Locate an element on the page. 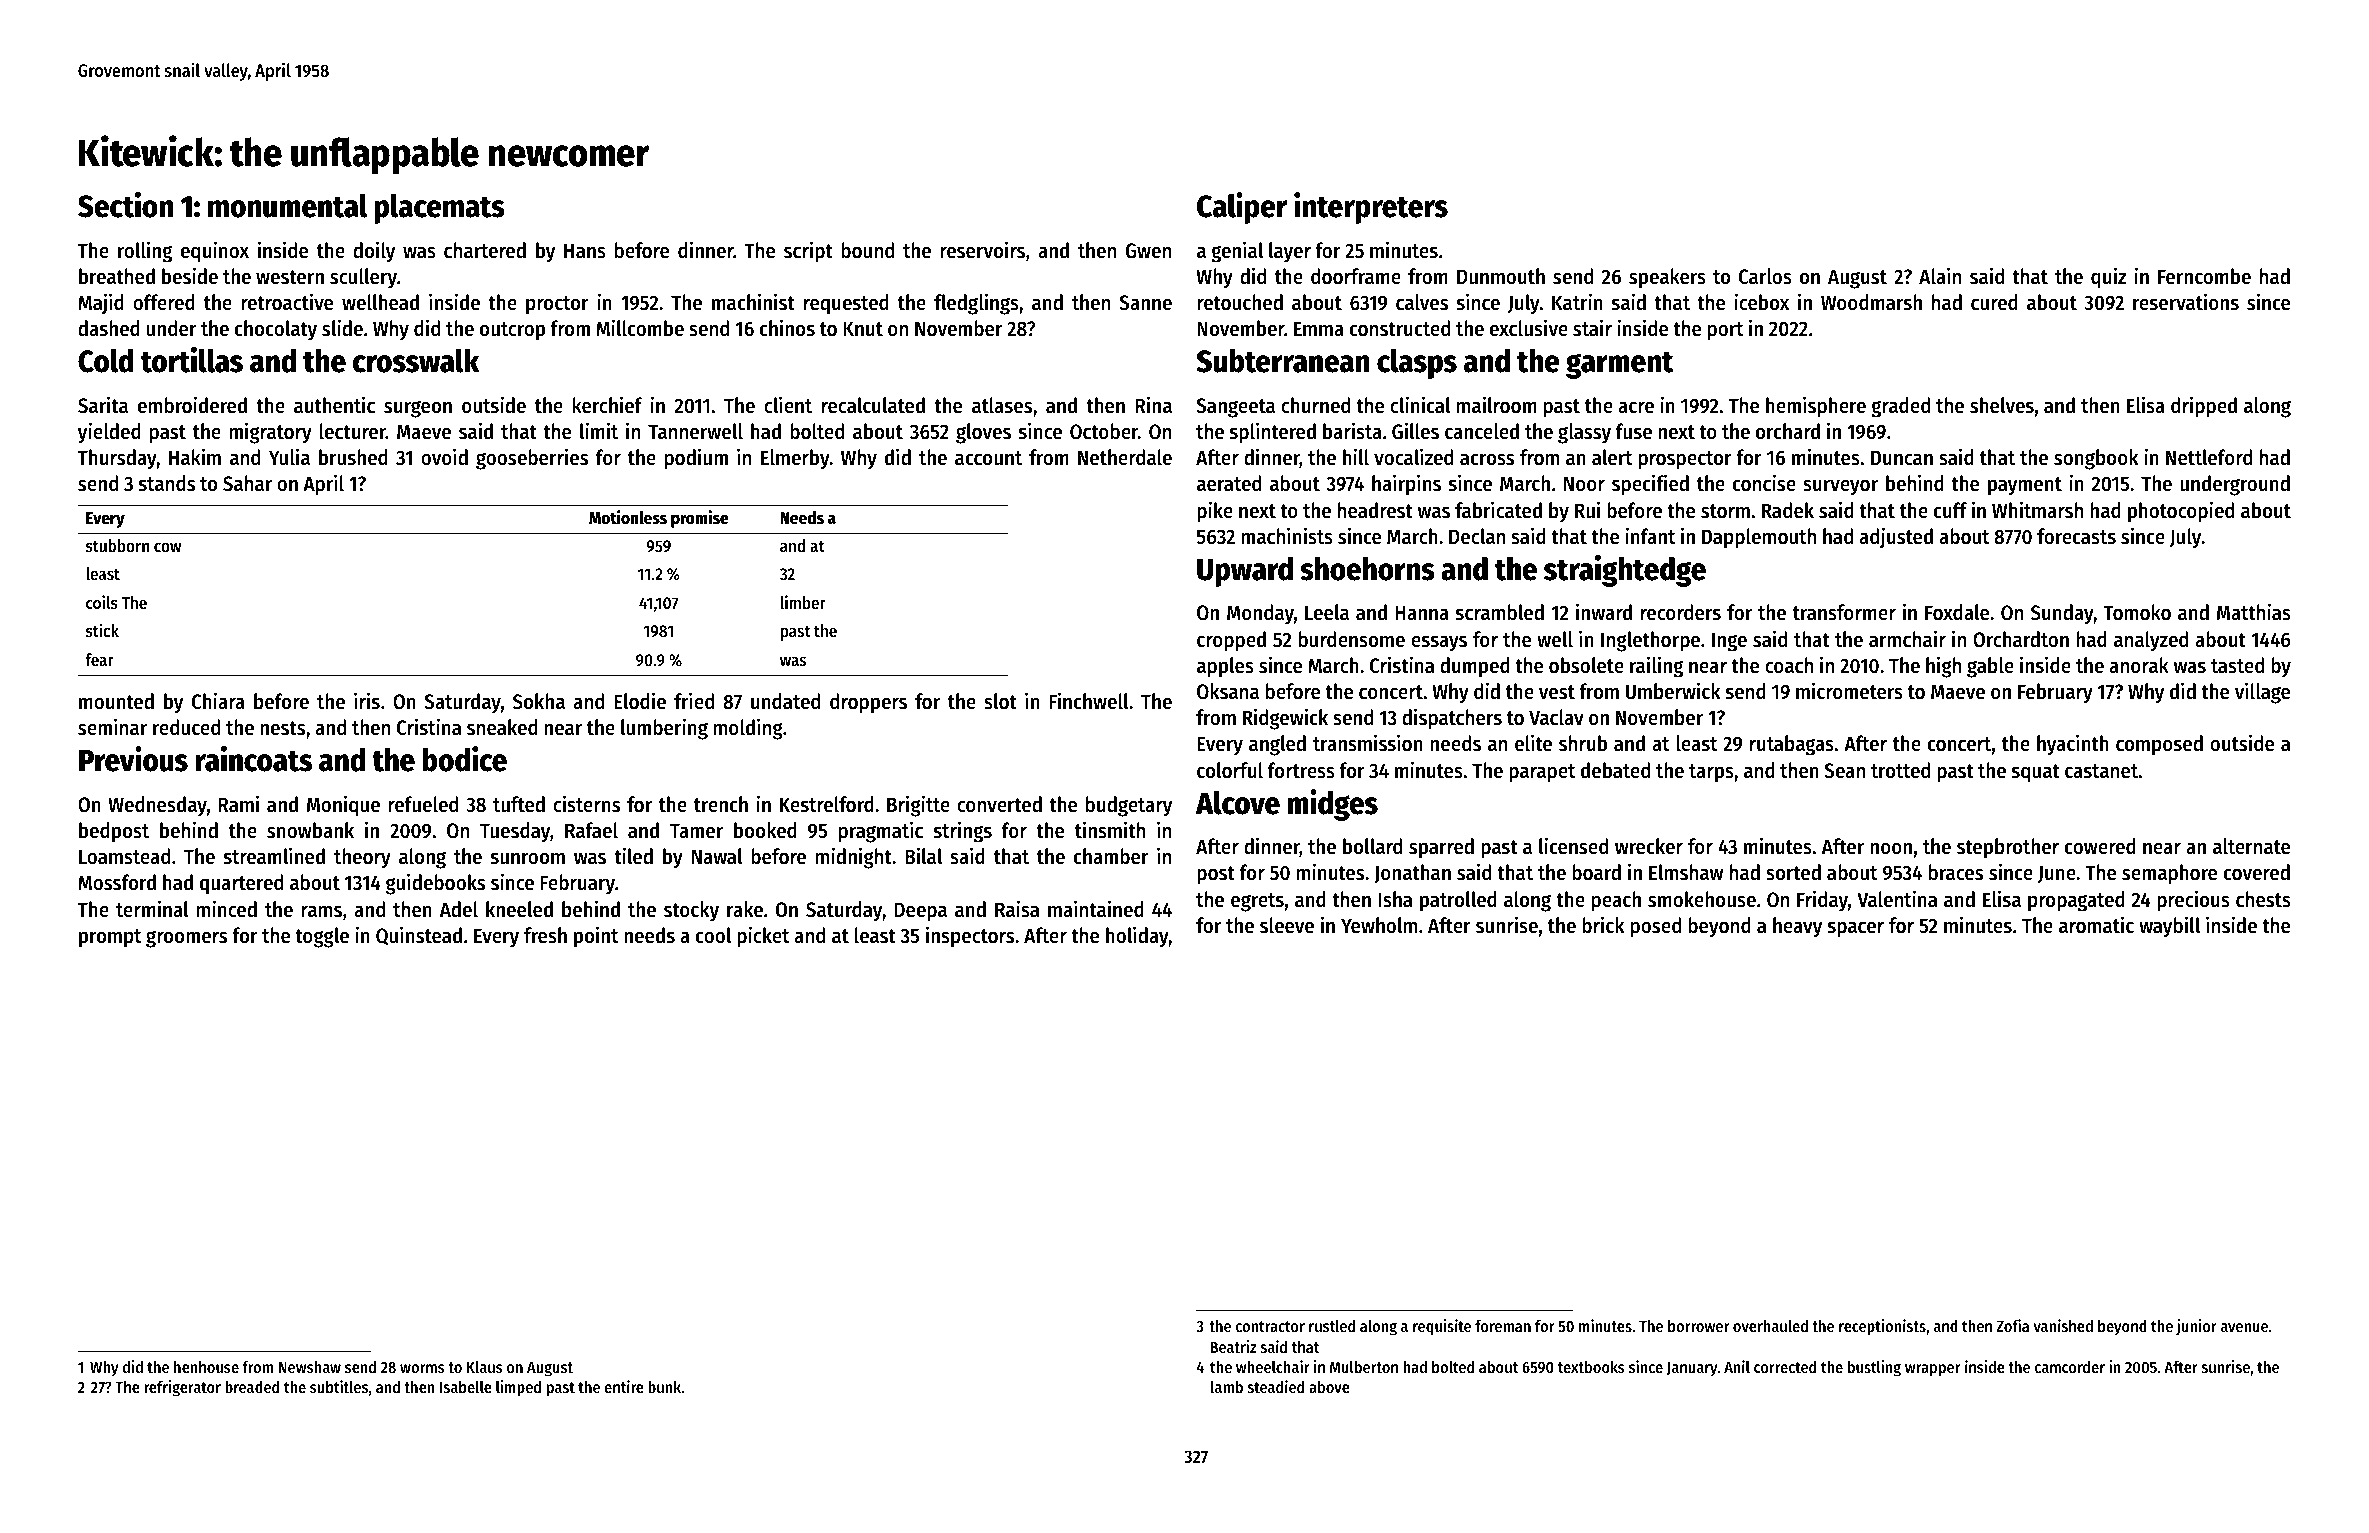 The width and height of the page is (2369, 1533). junior is located at coordinates (2196, 1327).
